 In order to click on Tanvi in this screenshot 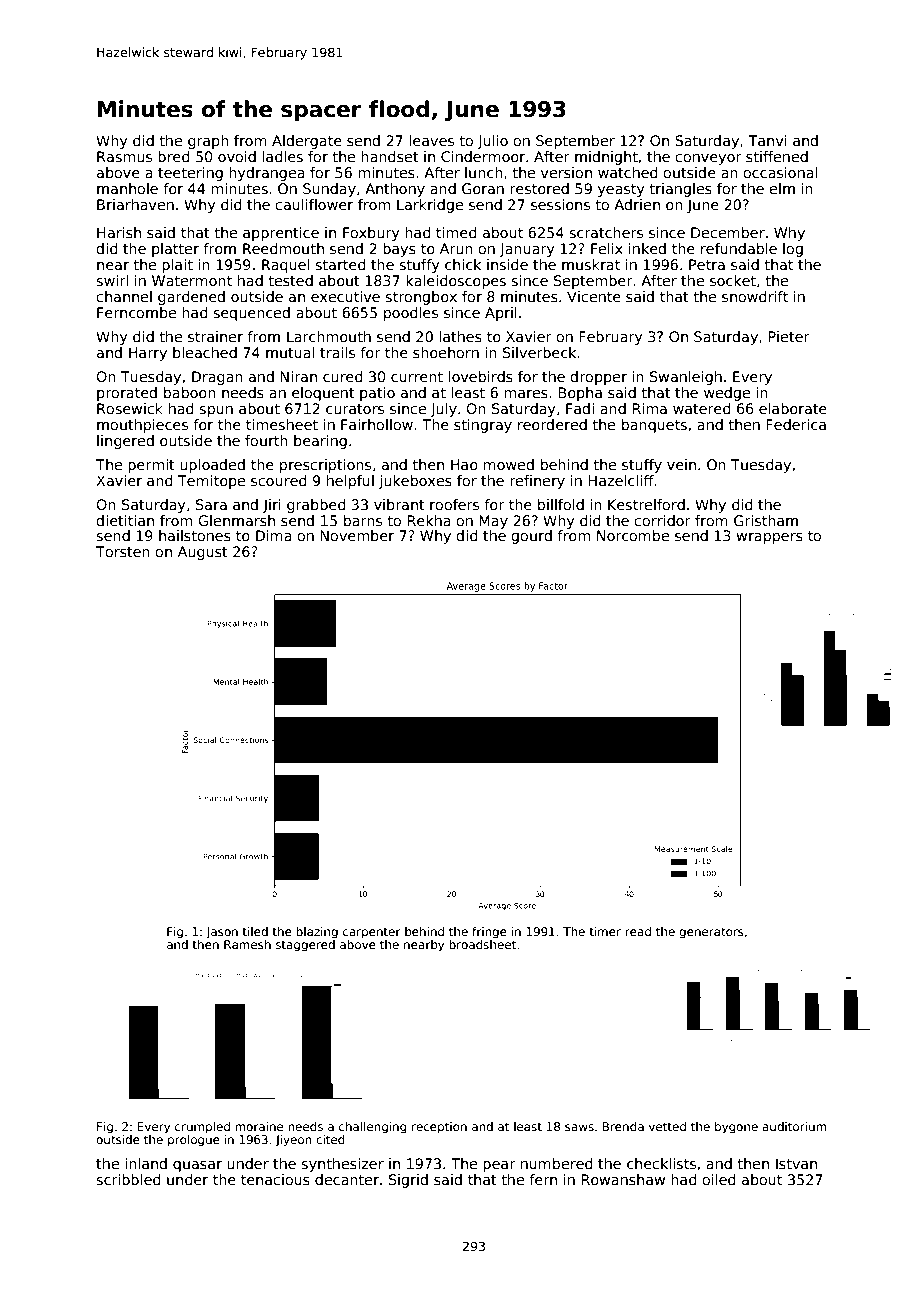, I will do `click(768, 140)`.
